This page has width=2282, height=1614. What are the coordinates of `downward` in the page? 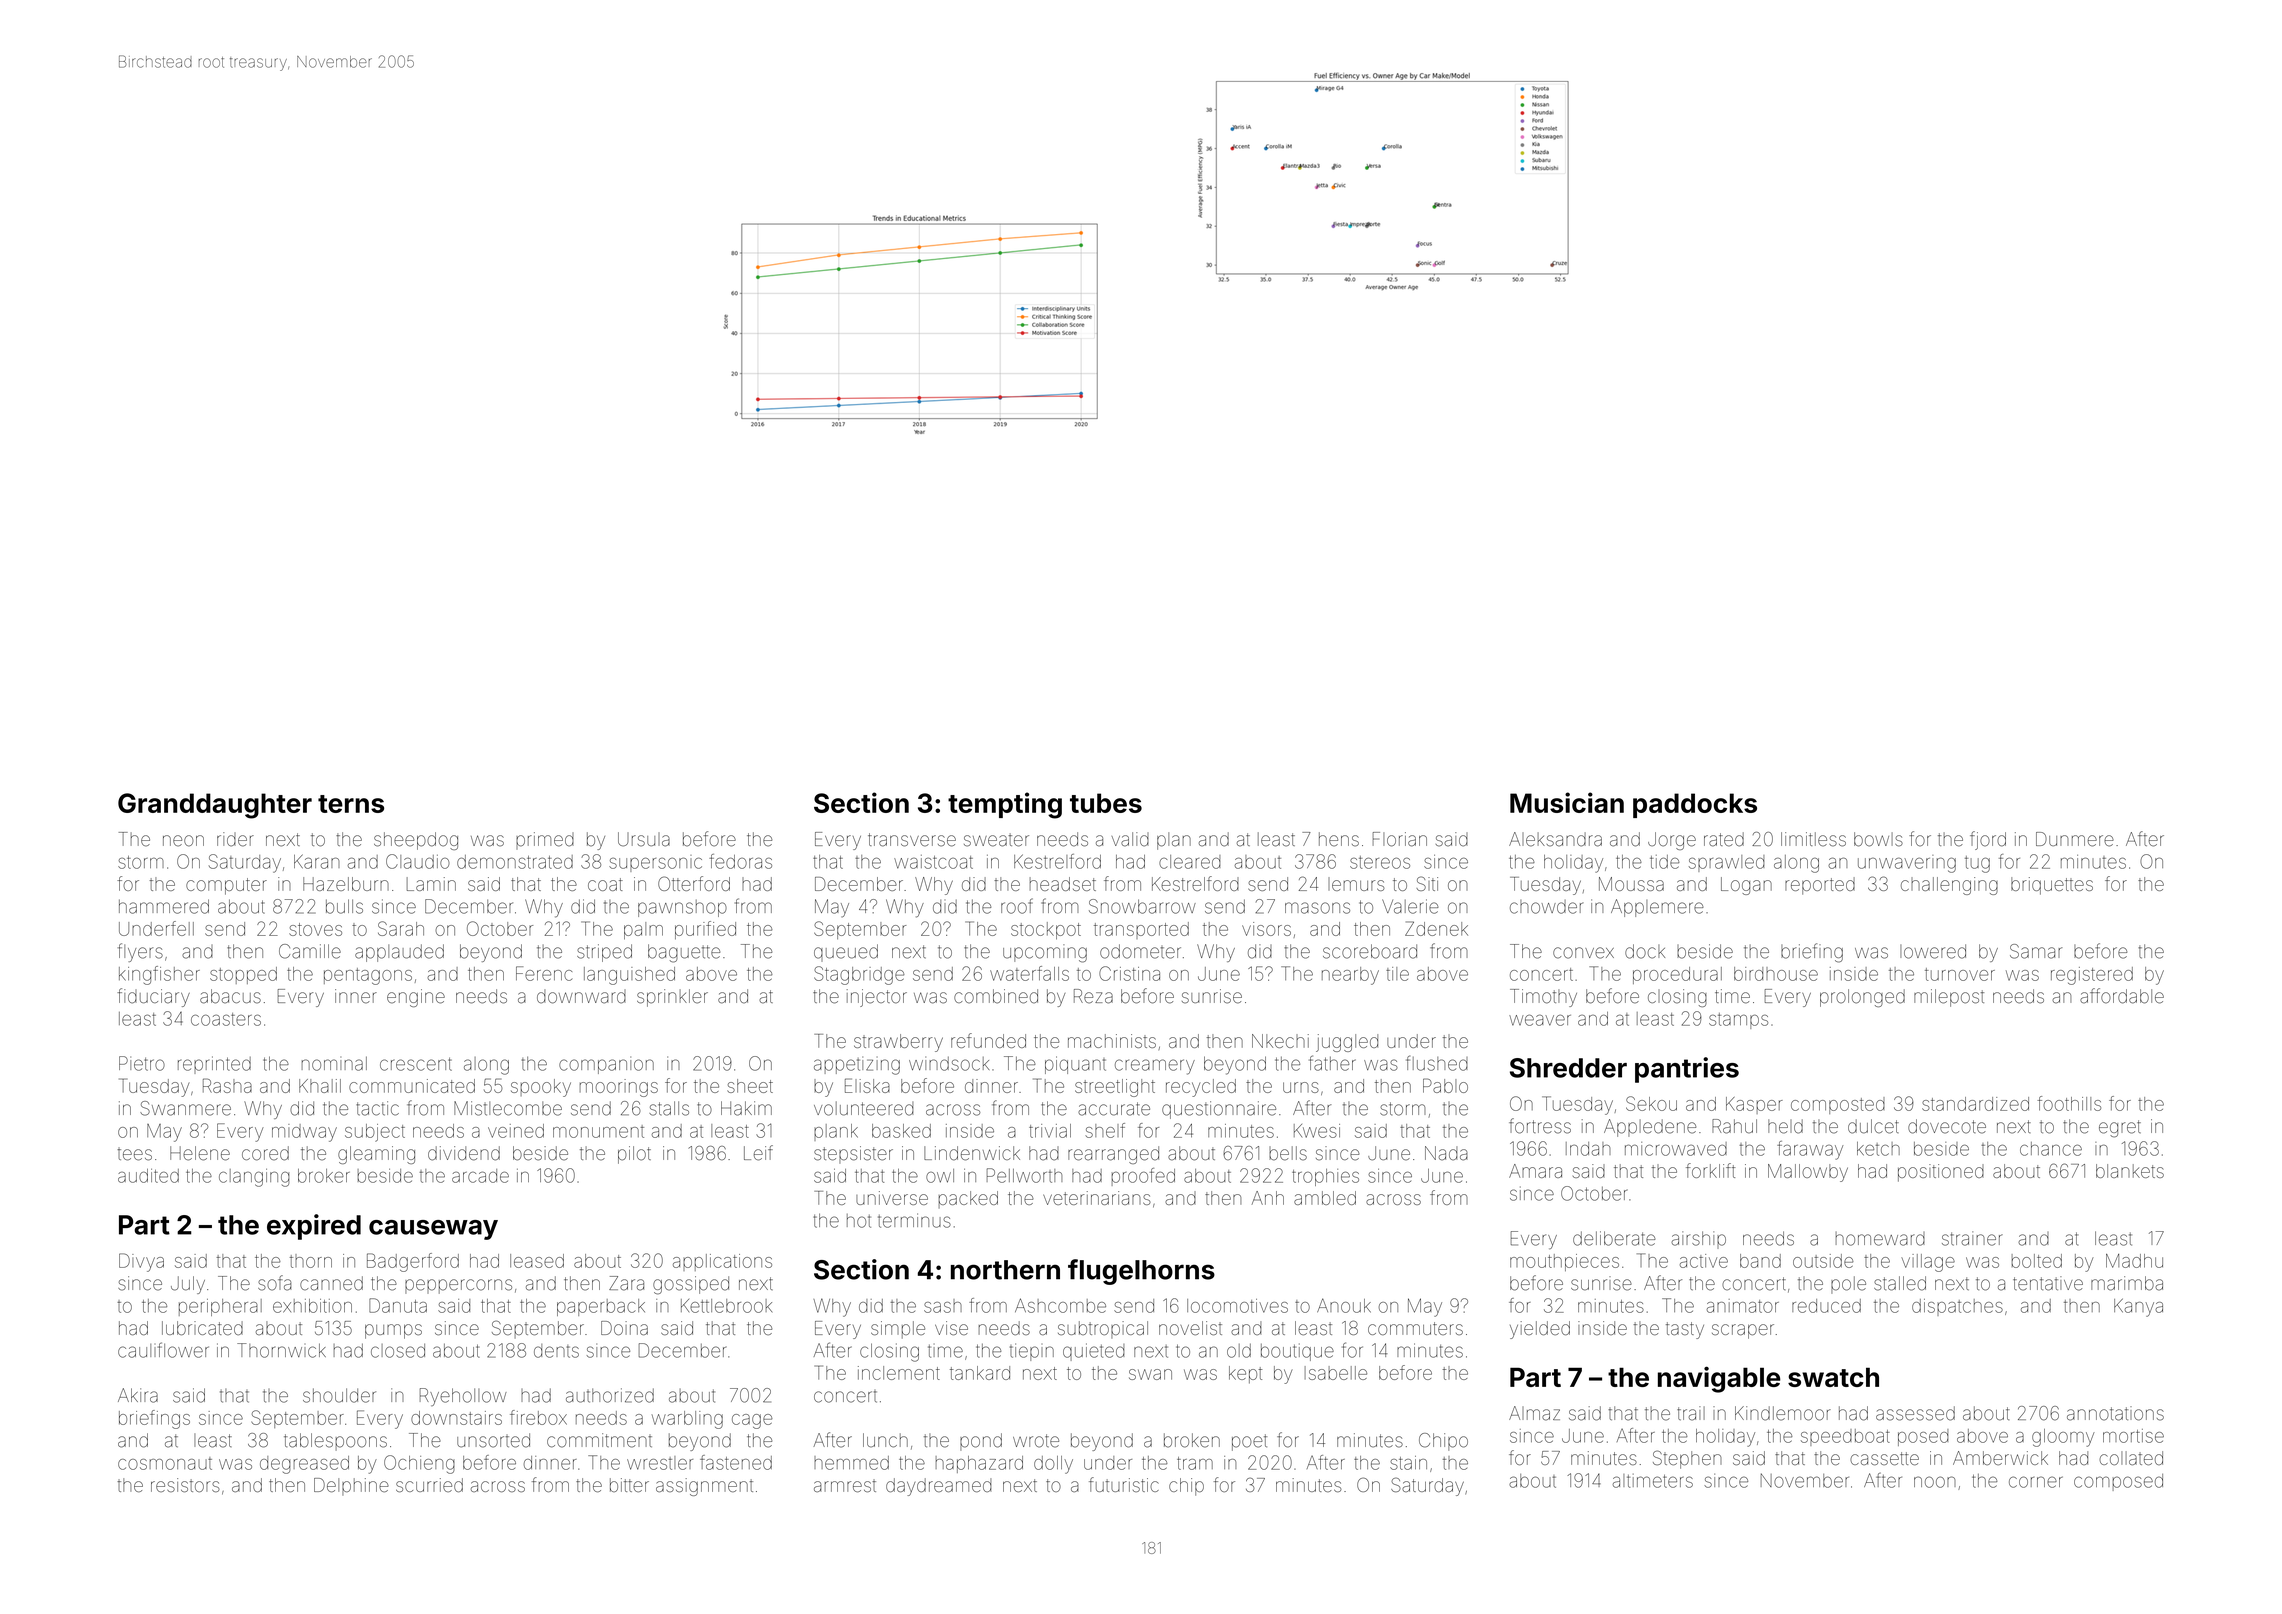 It's located at (581, 996).
